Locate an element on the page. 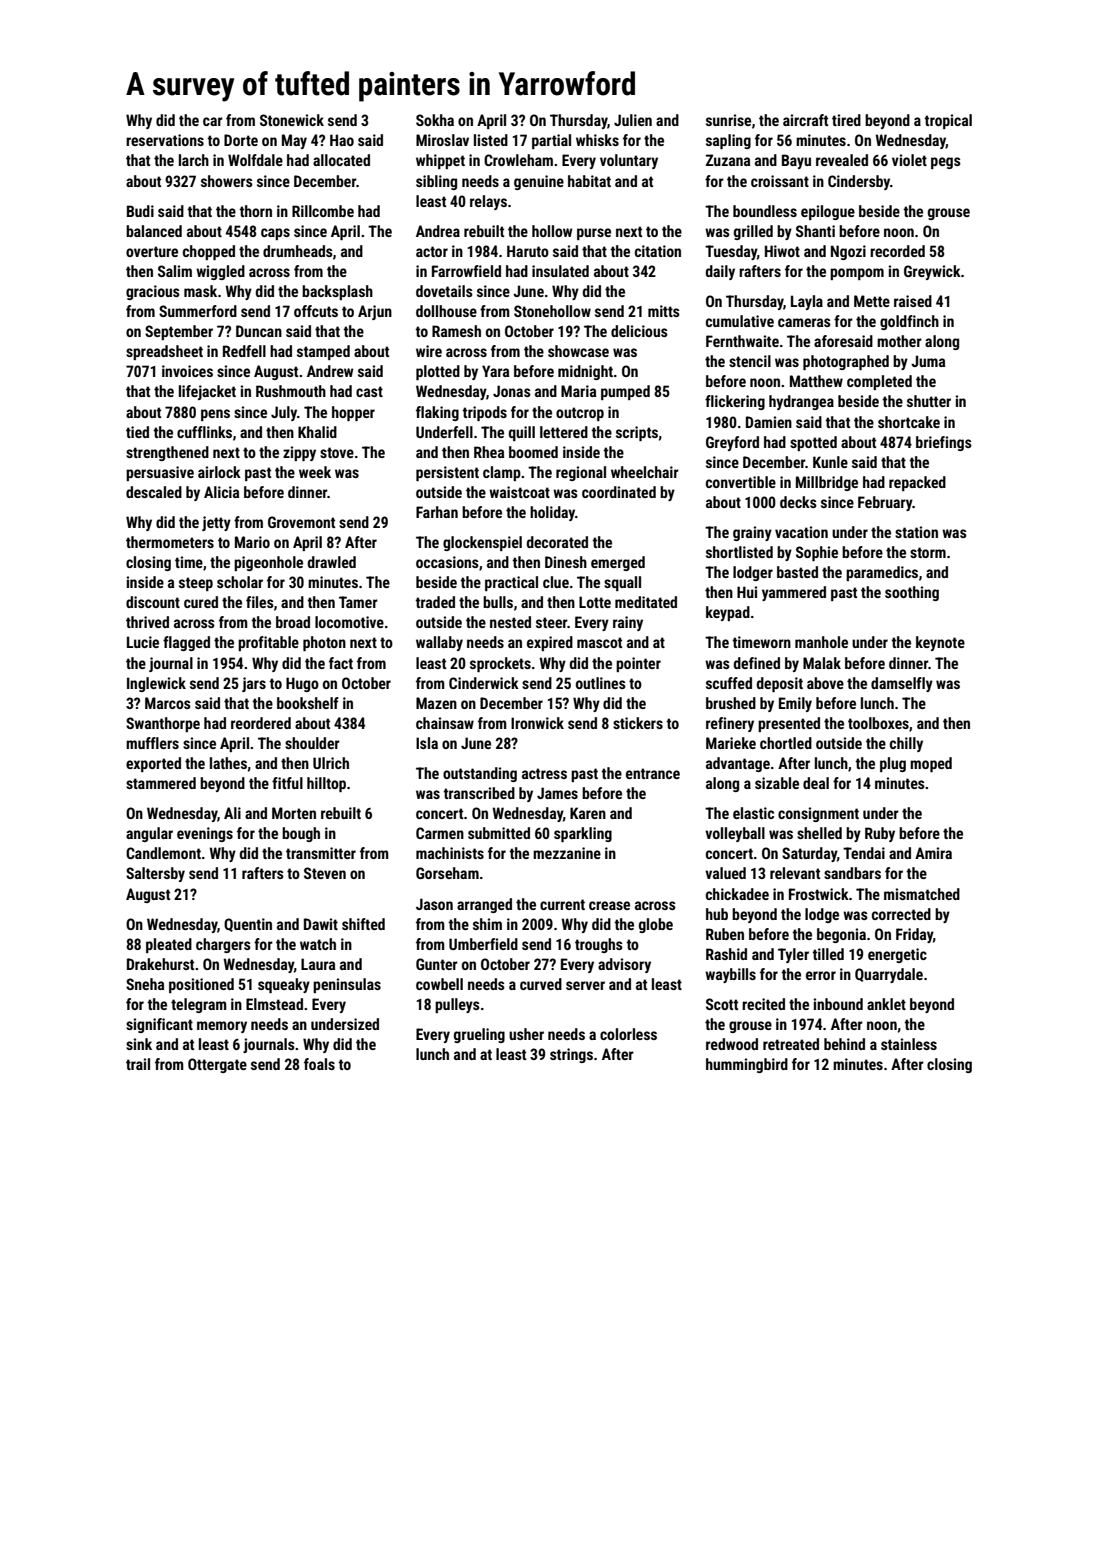 The height and width of the image is (1554, 1099). boomed is located at coordinates (533, 452).
